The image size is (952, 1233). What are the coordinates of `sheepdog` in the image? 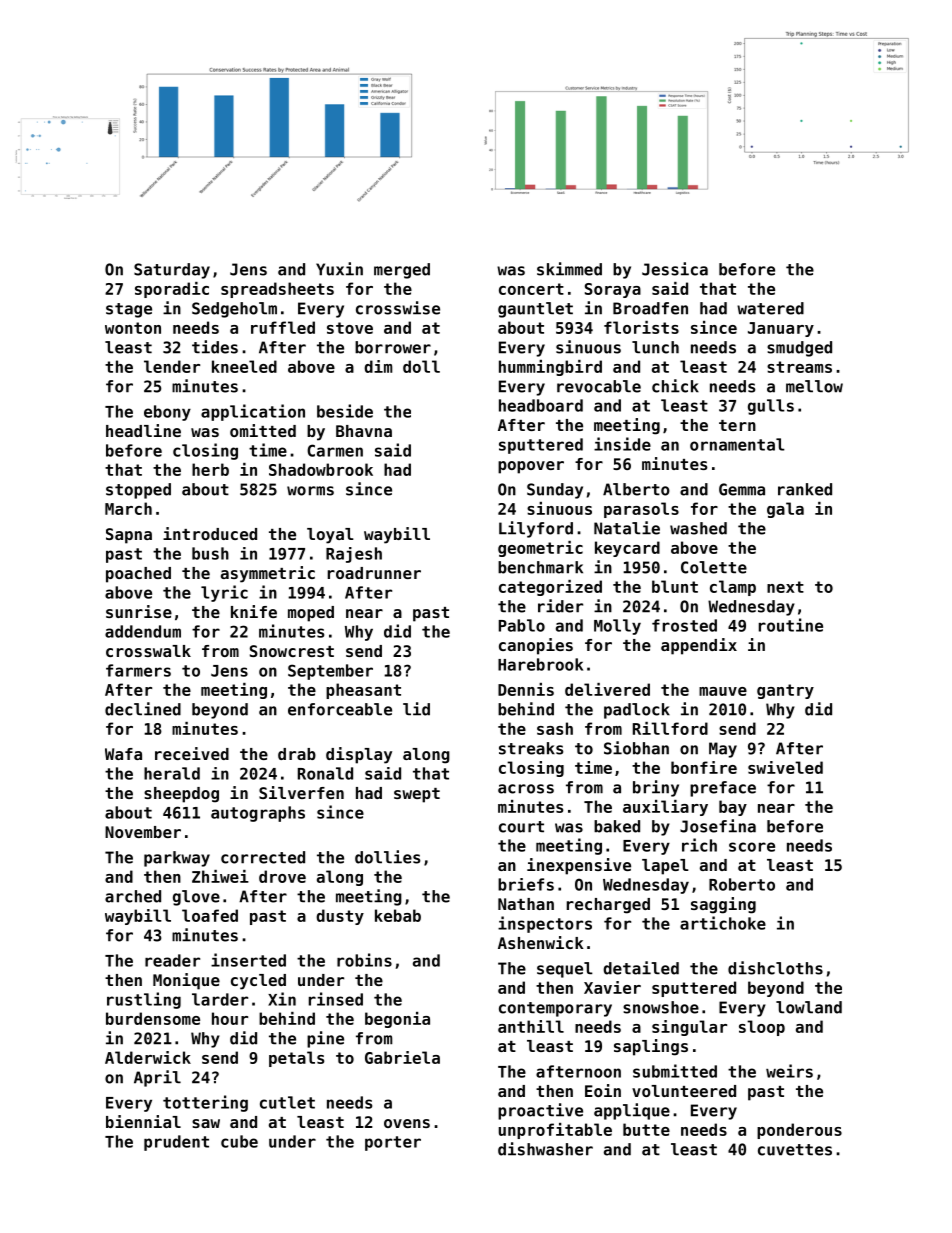 It's located at (181, 795).
